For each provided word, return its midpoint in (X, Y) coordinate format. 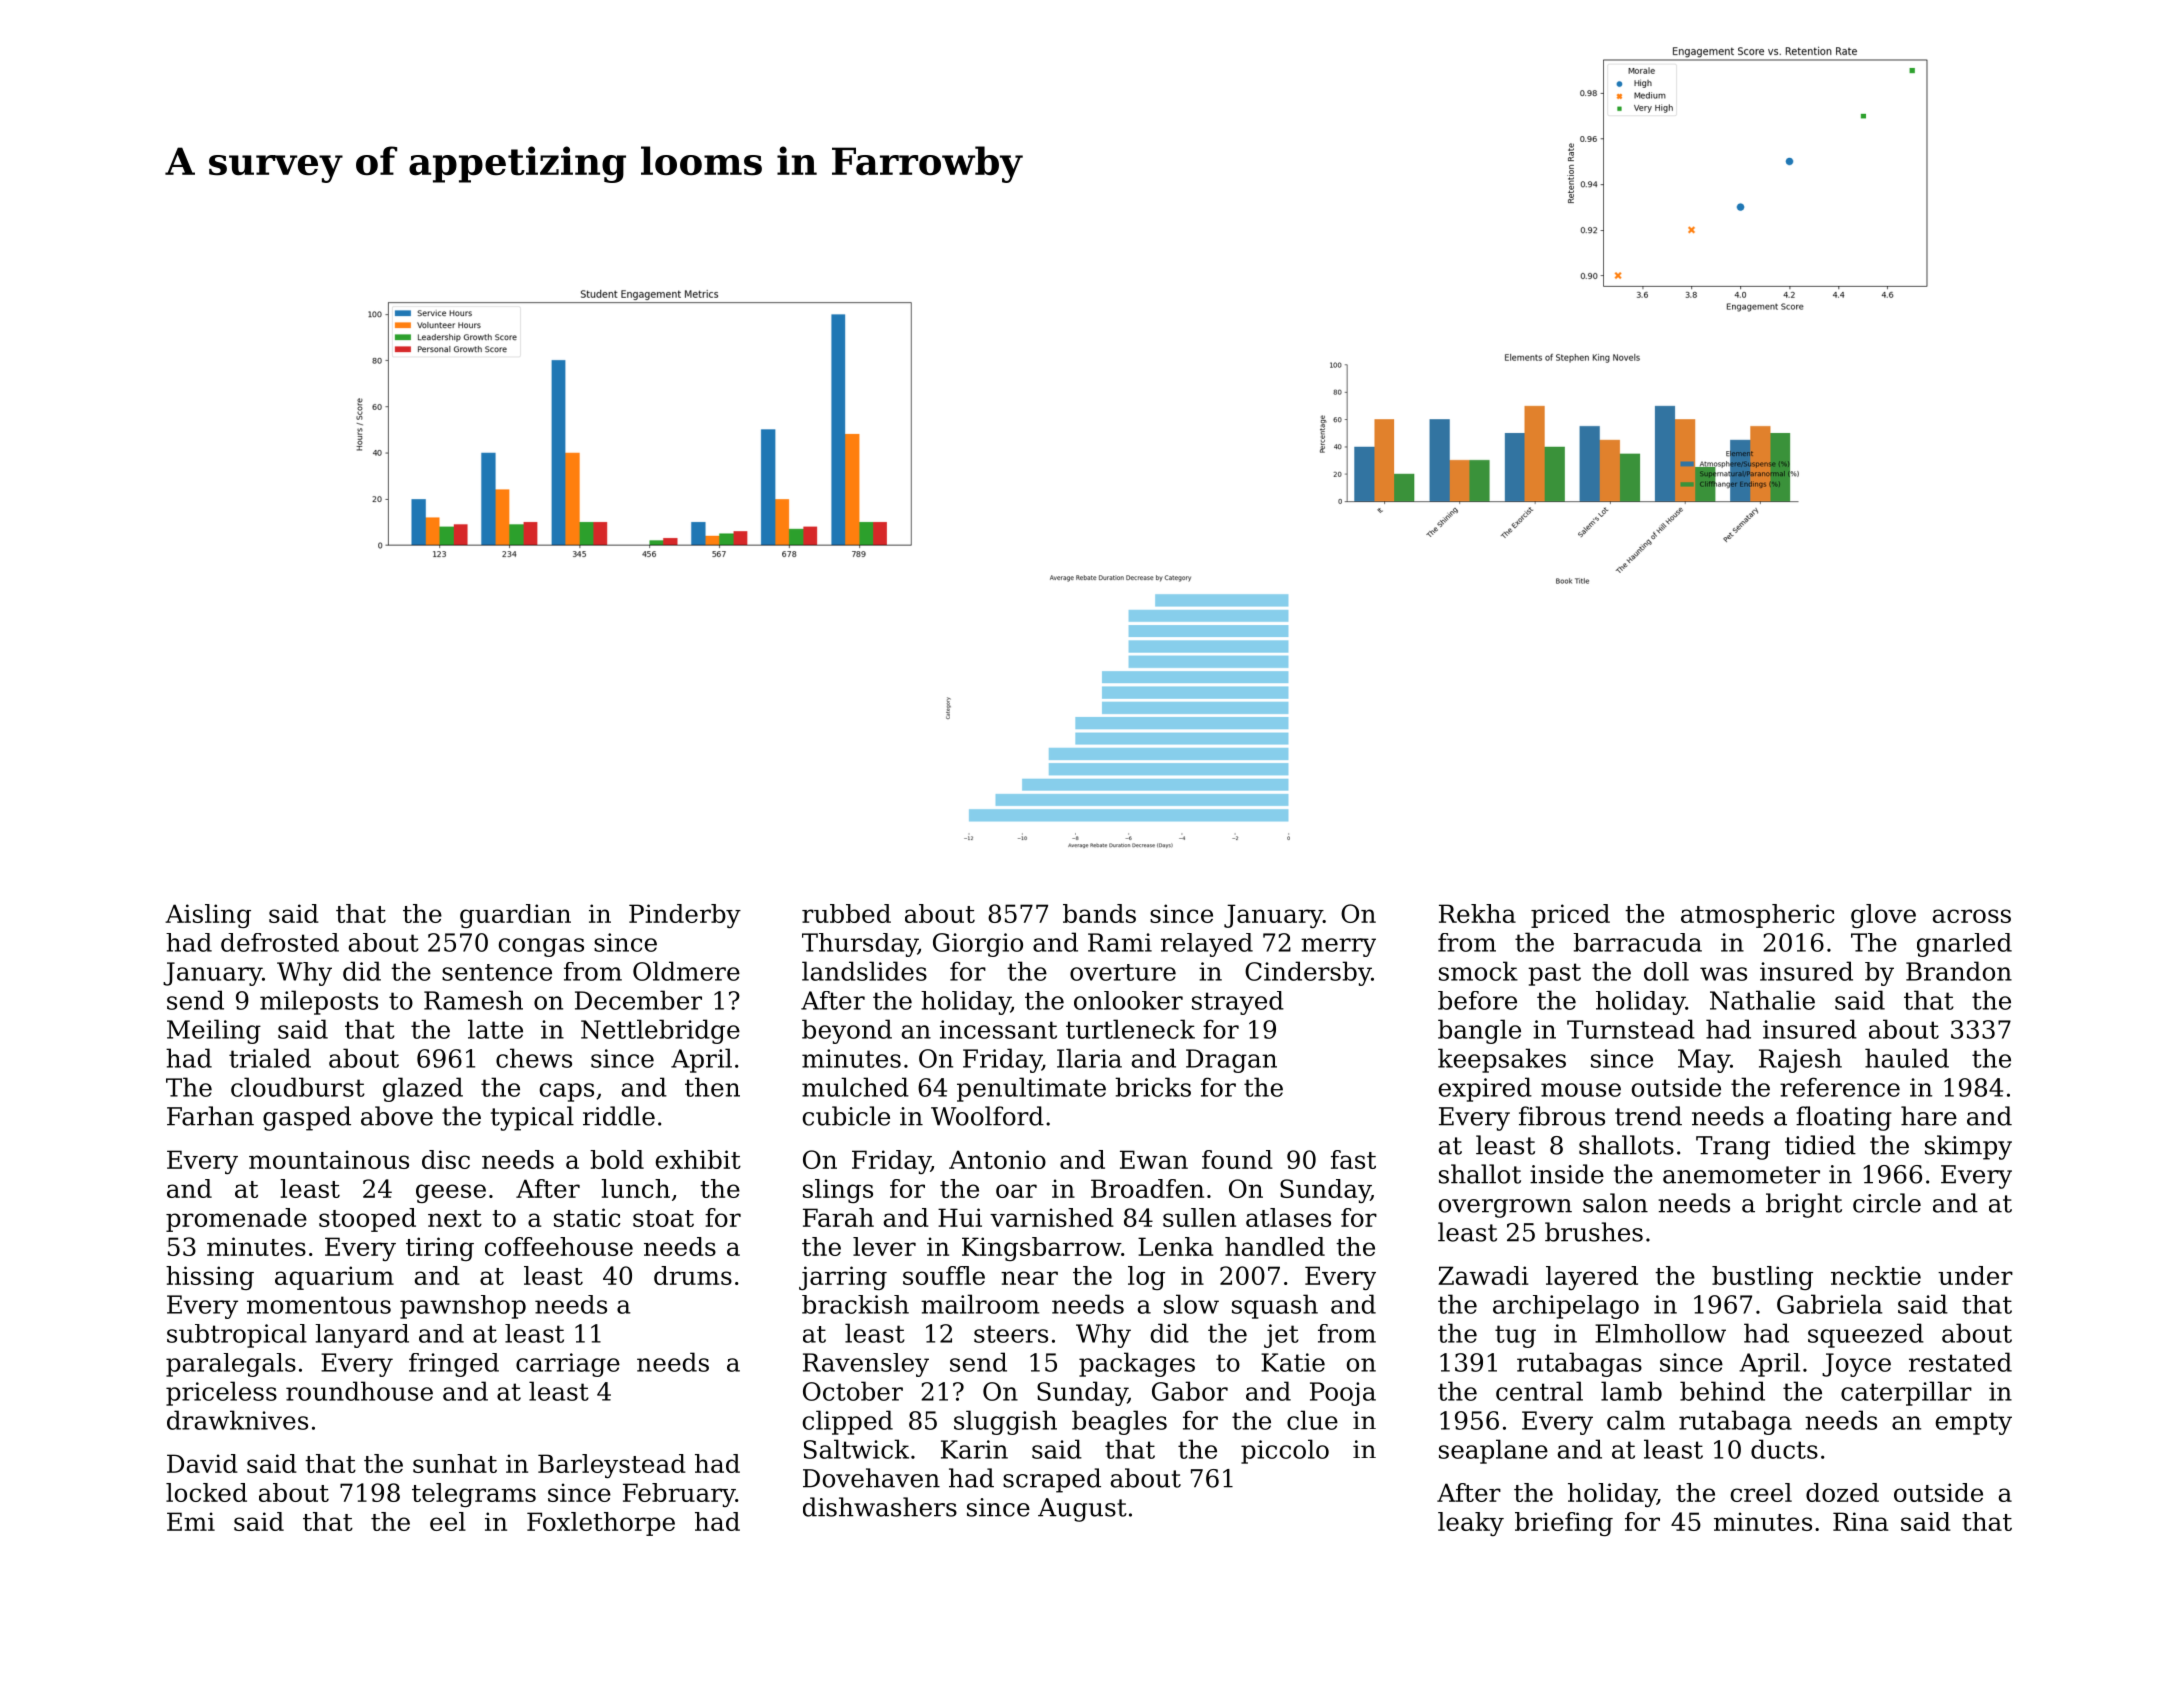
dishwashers (880, 1507)
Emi (191, 1521)
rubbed (846, 913)
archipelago (1566, 1307)
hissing (210, 1278)
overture (1123, 972)
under (1975, 1275)
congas (541, 947)
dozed (1842, 1492)
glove (1883, 916)
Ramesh (473, 1000)
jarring (843, 1278)
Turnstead (1631, 1029)
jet (1281, 1336)
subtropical (237, 1336)
